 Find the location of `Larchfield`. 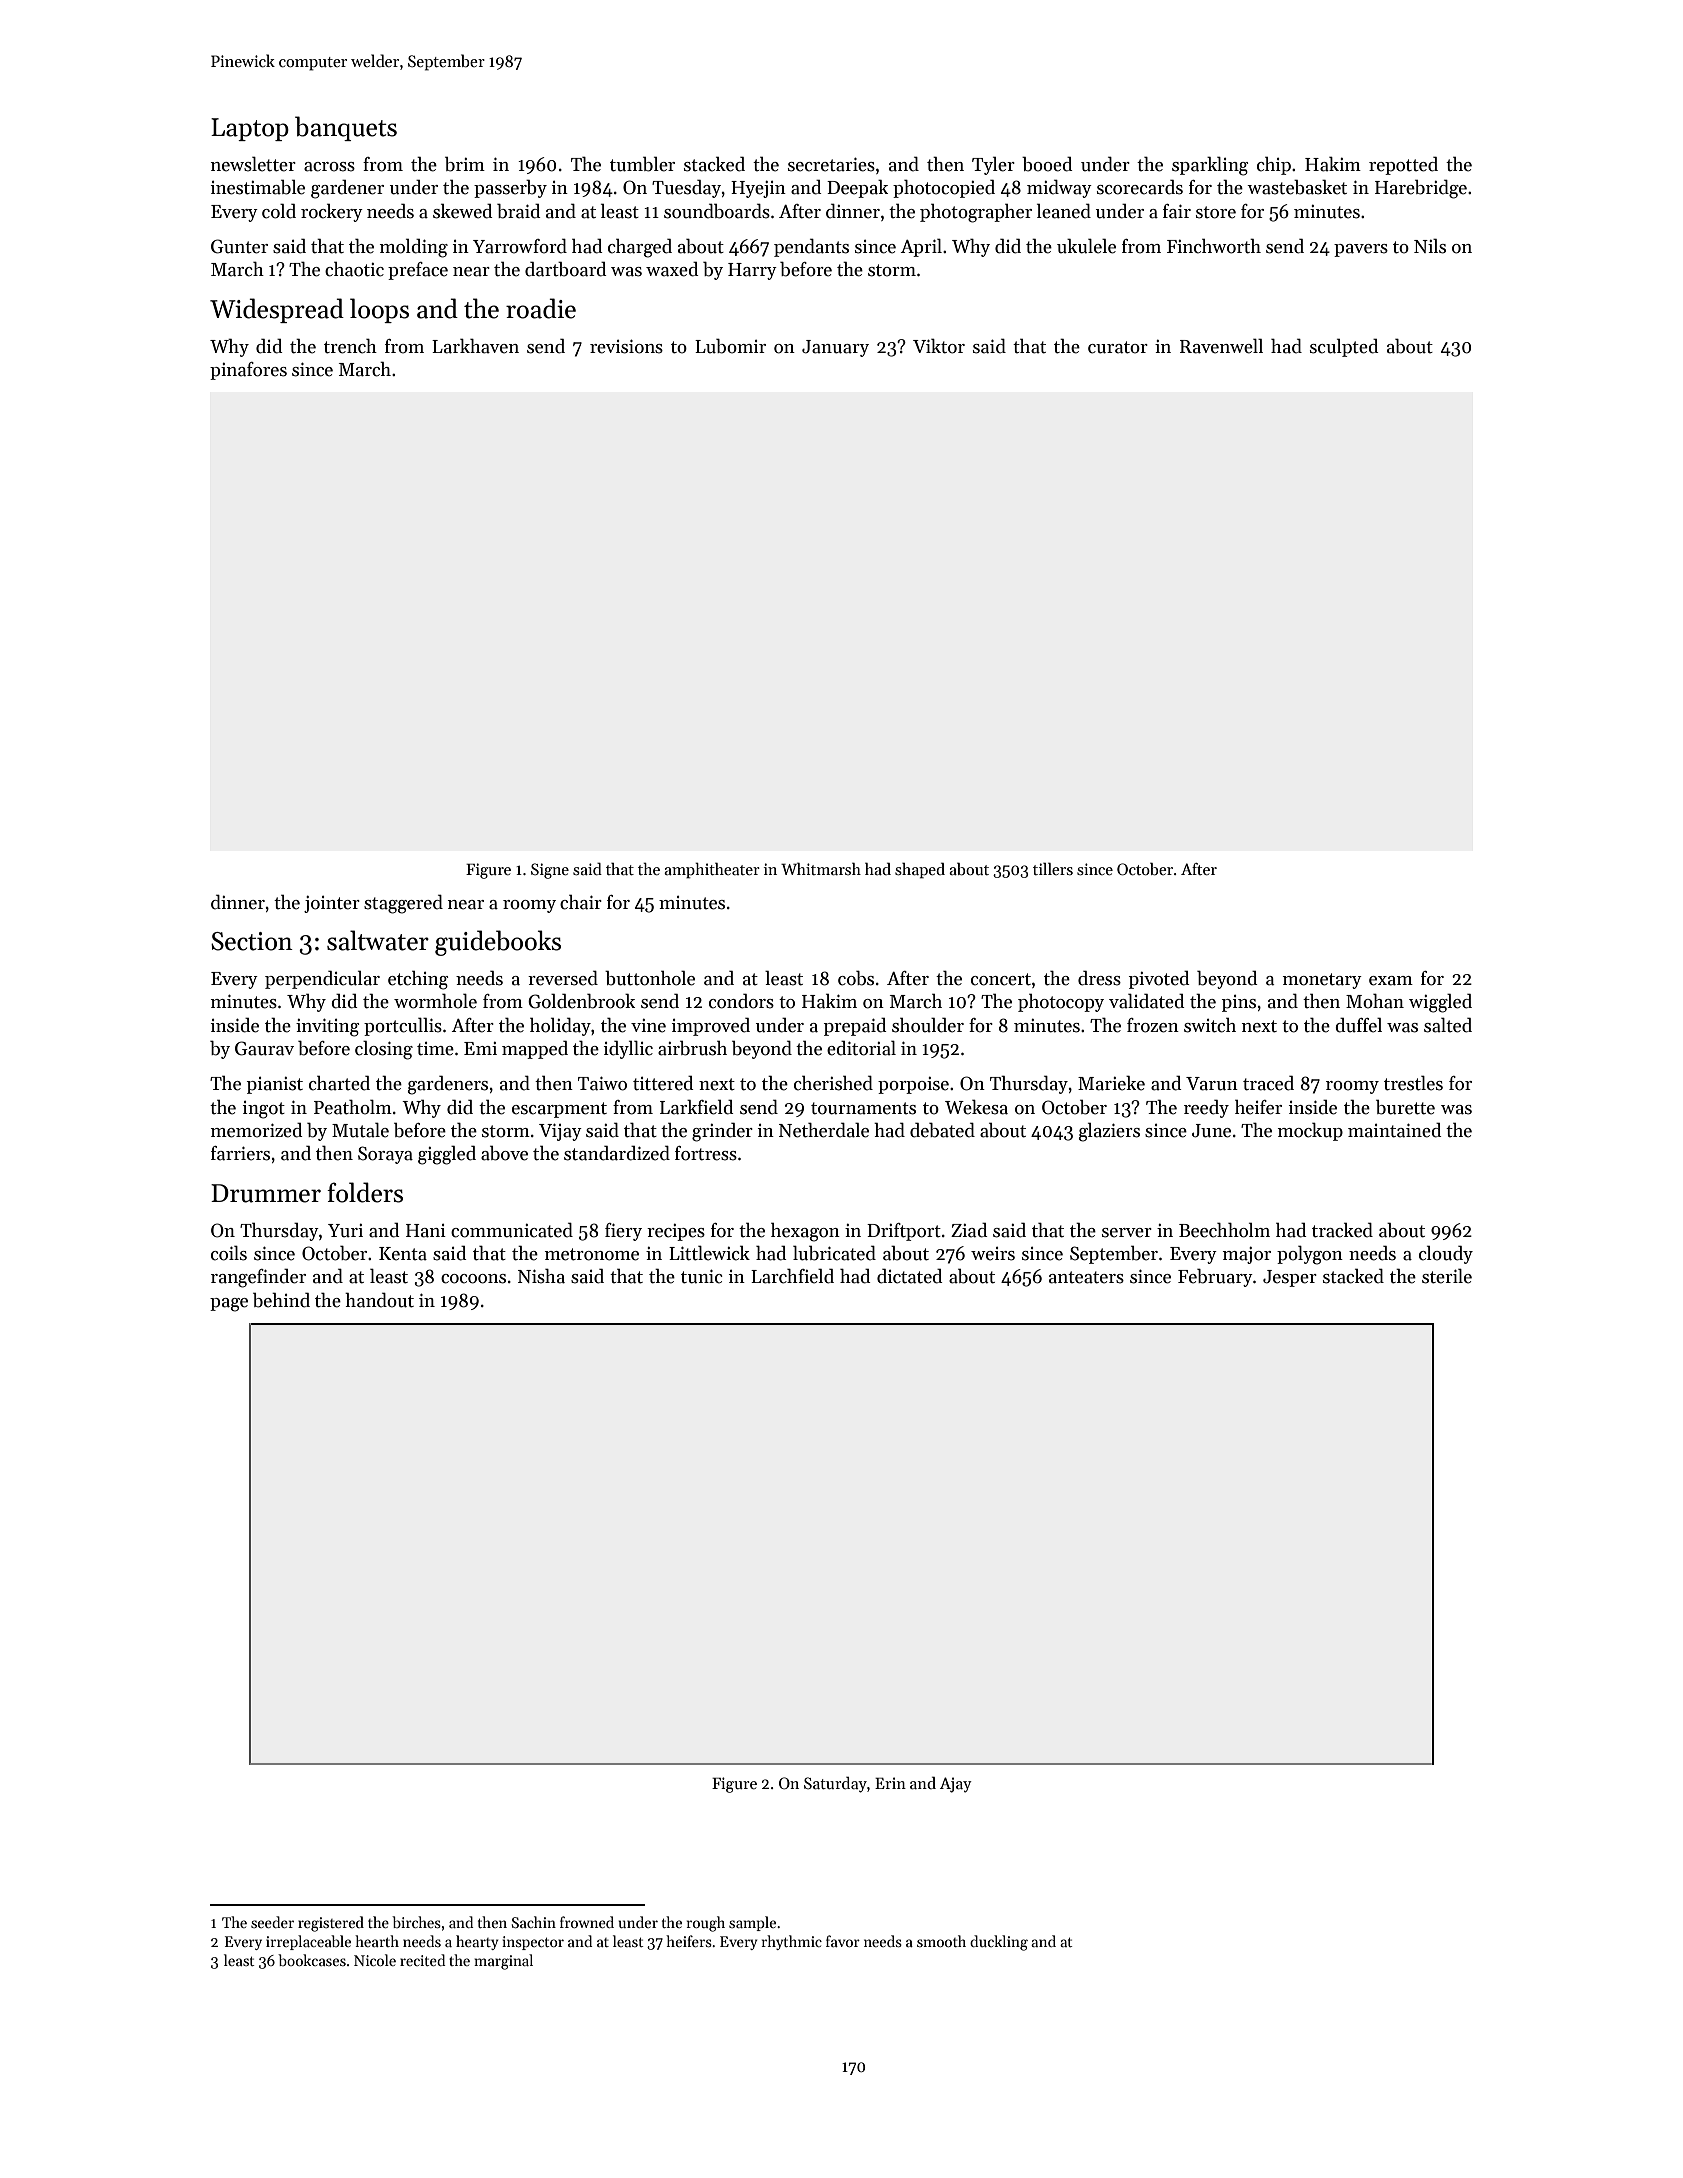

Larchfield is located at coordinates (792, 1276).
